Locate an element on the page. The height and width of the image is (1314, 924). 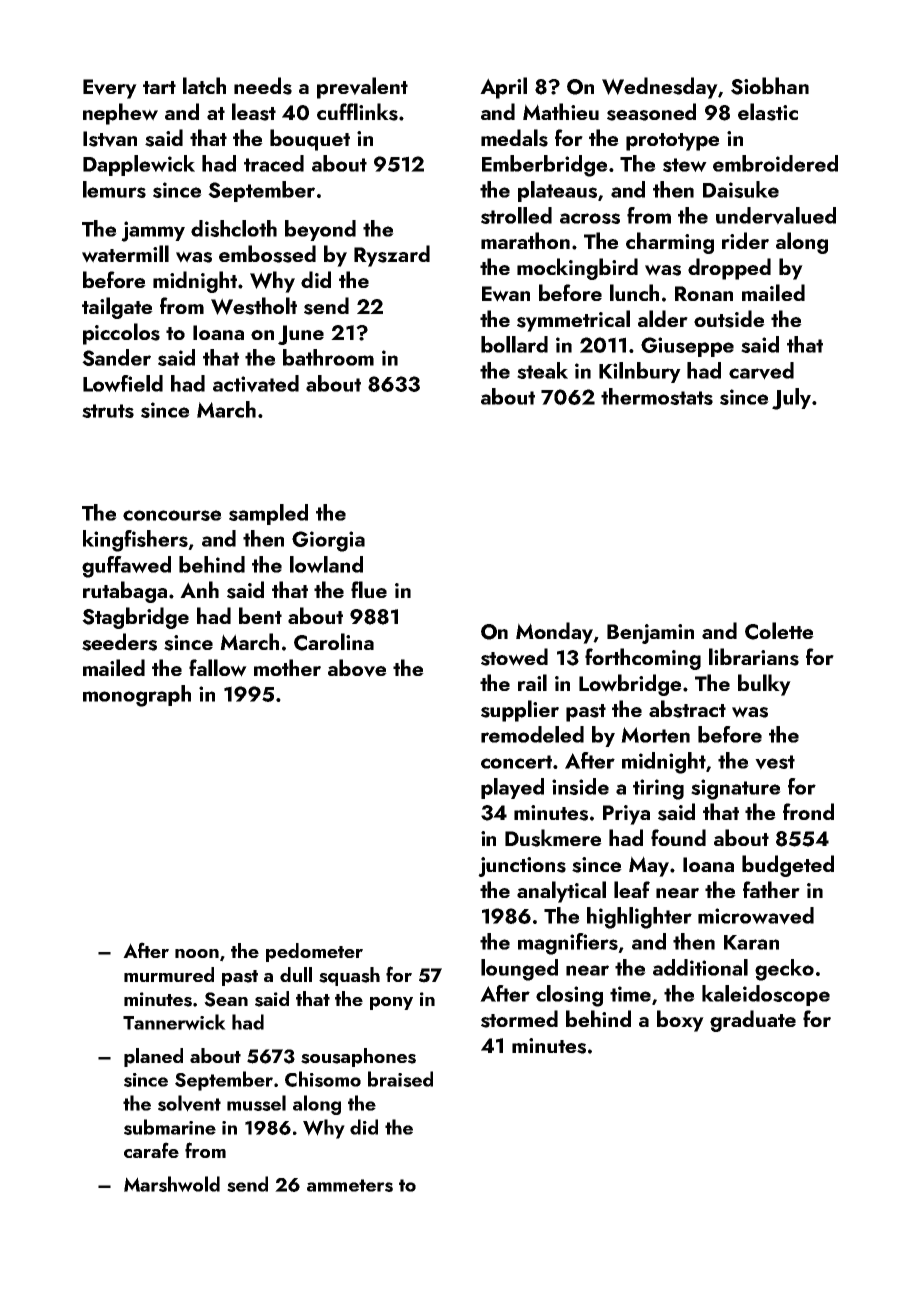
flue is located at coordinates (369, 589).
